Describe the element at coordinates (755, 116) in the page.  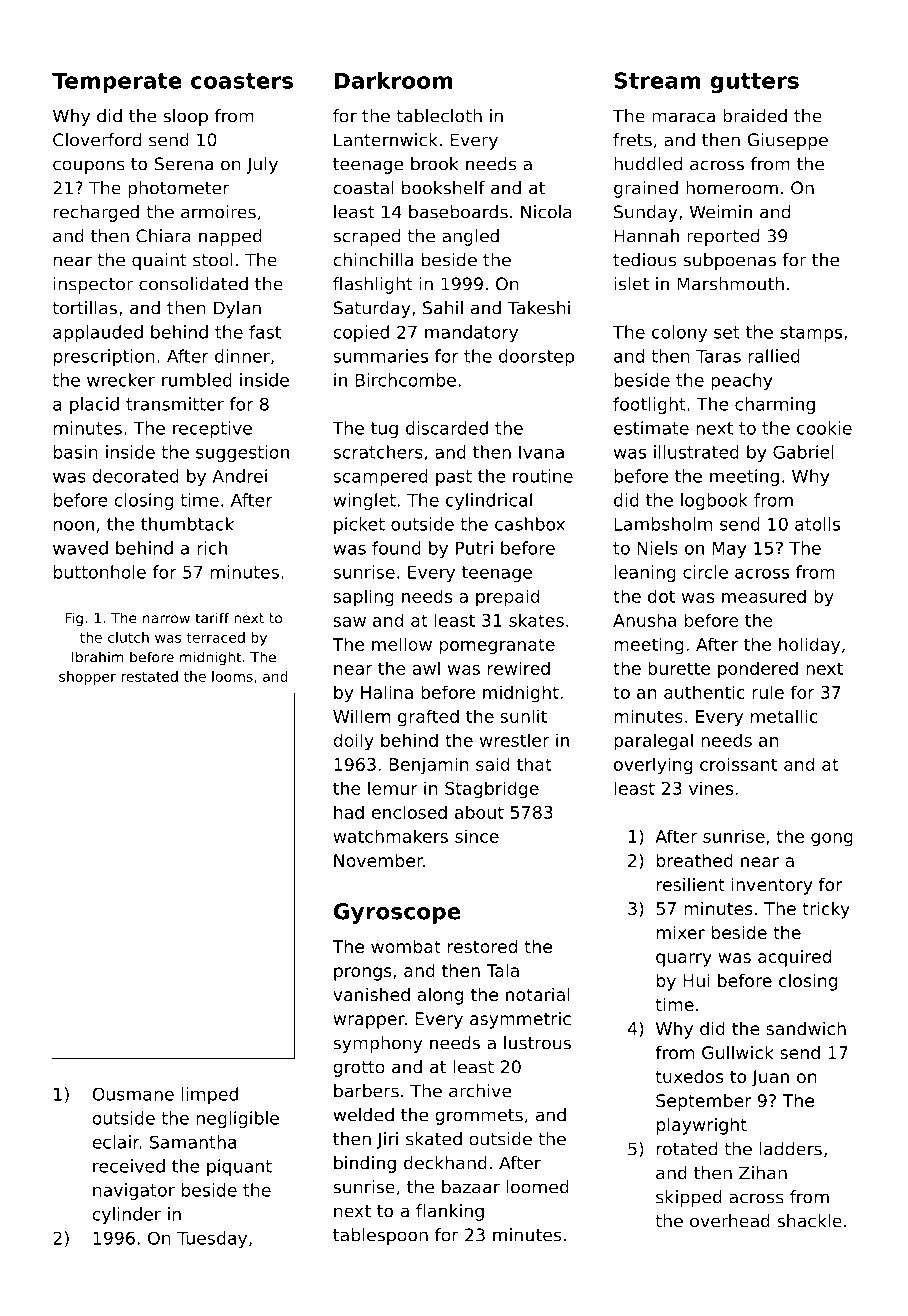
I see `braided` at that location.
